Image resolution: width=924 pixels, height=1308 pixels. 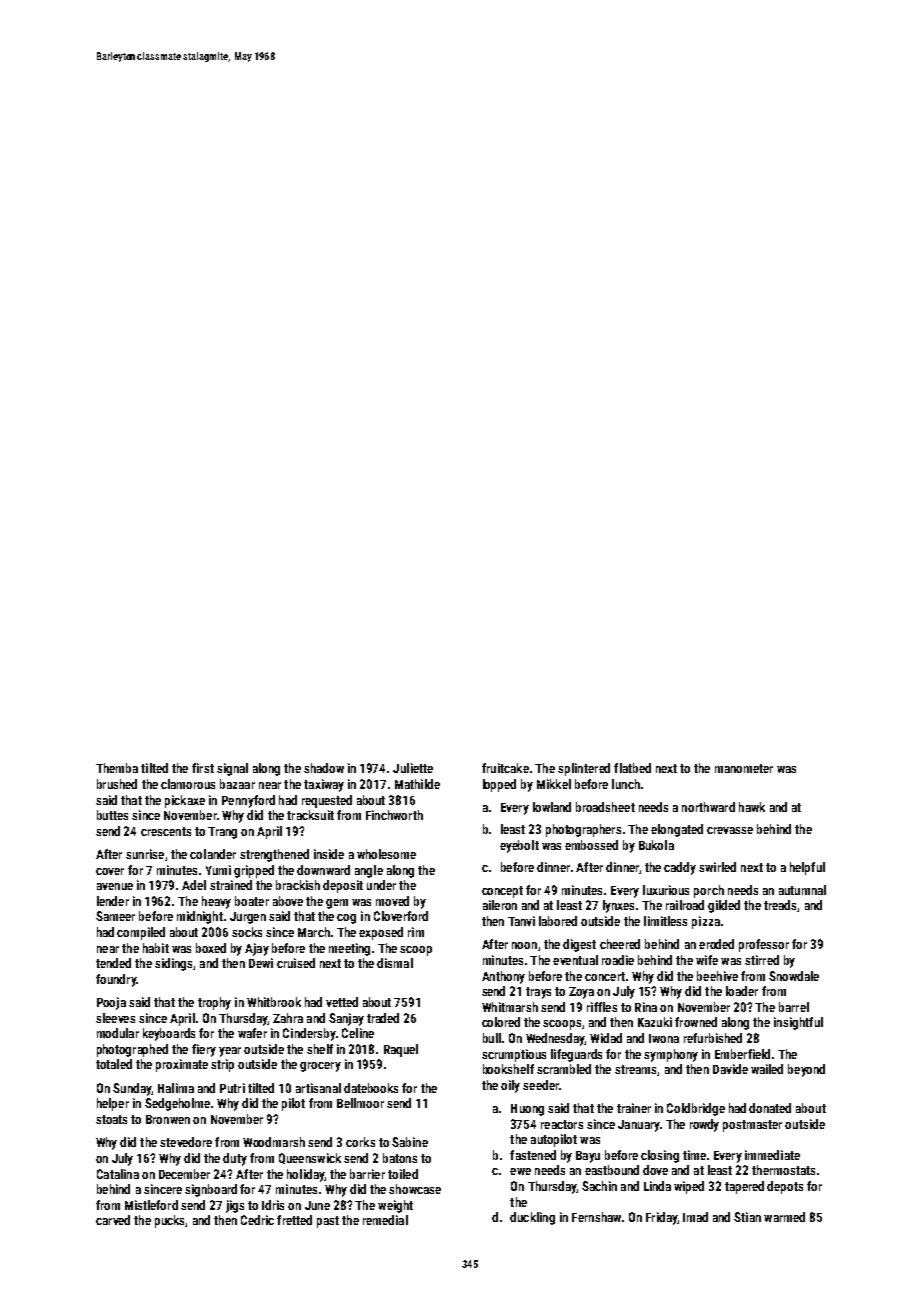 I want to click on cheered, so click(x=620, y=944).
